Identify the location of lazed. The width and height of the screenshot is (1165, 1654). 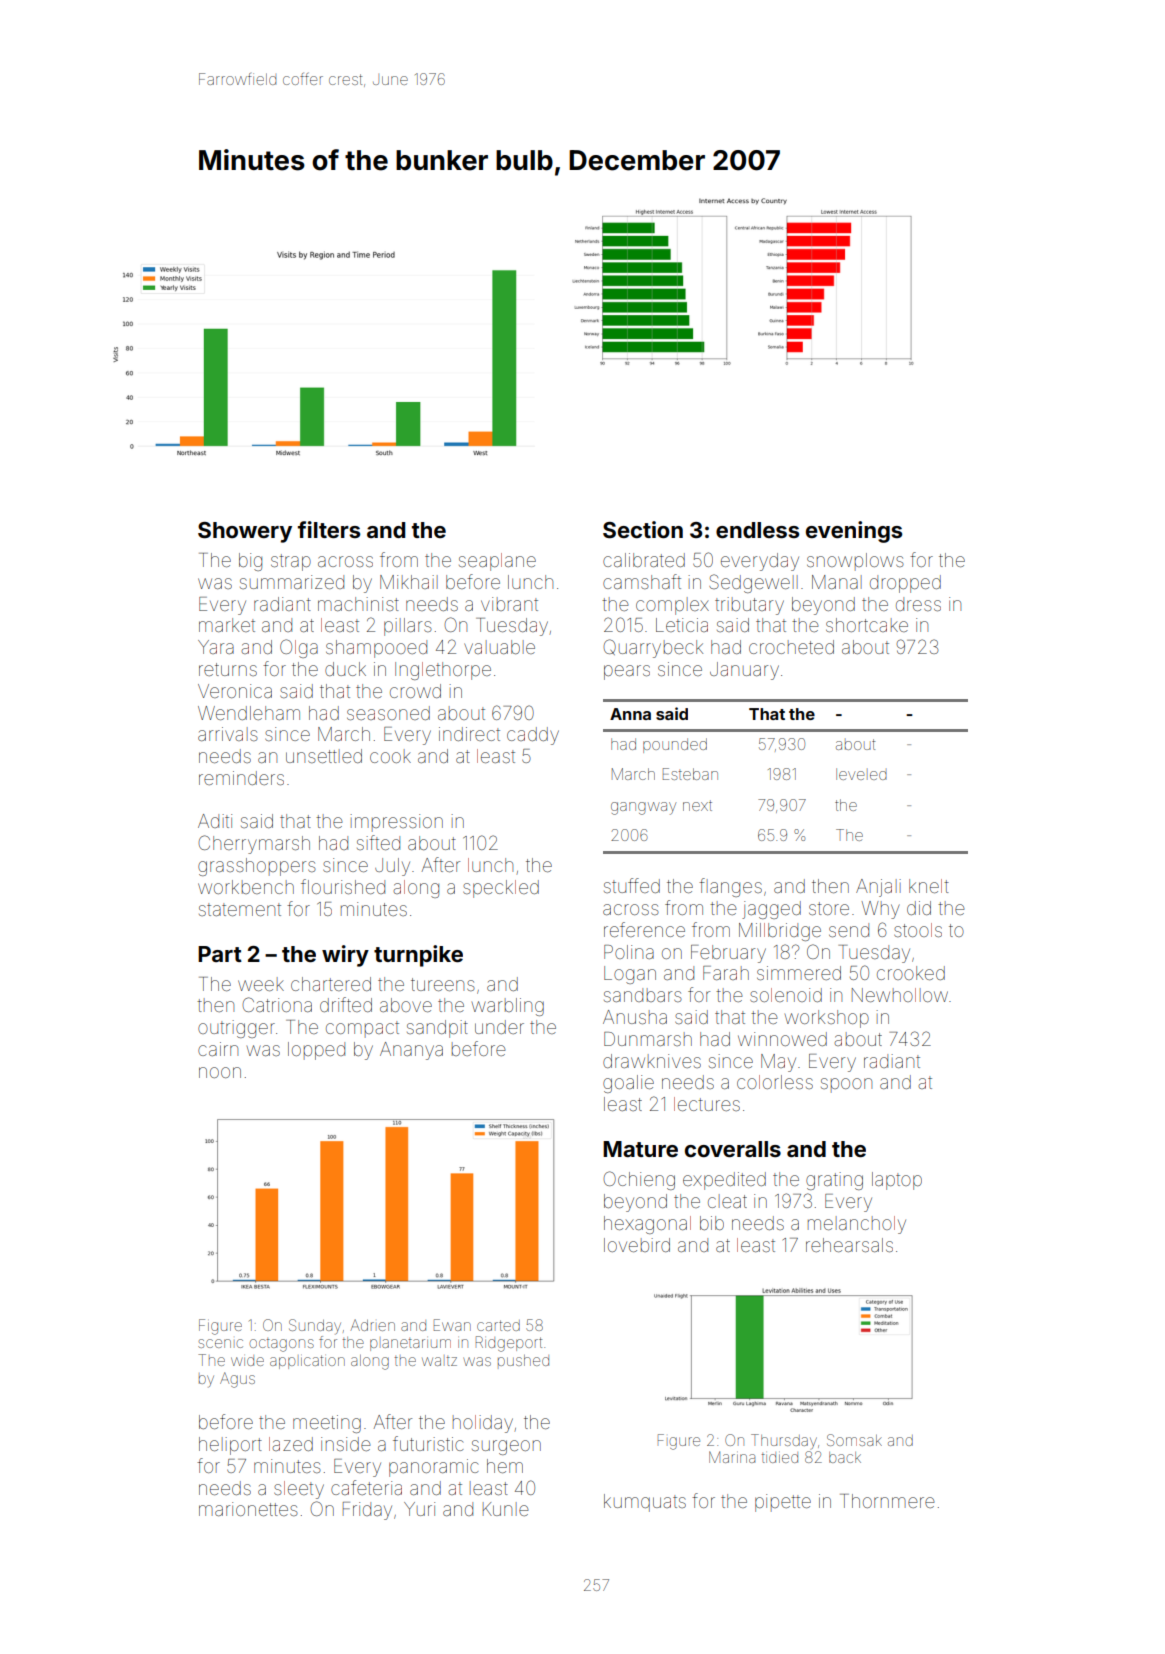
(291, 1444).
